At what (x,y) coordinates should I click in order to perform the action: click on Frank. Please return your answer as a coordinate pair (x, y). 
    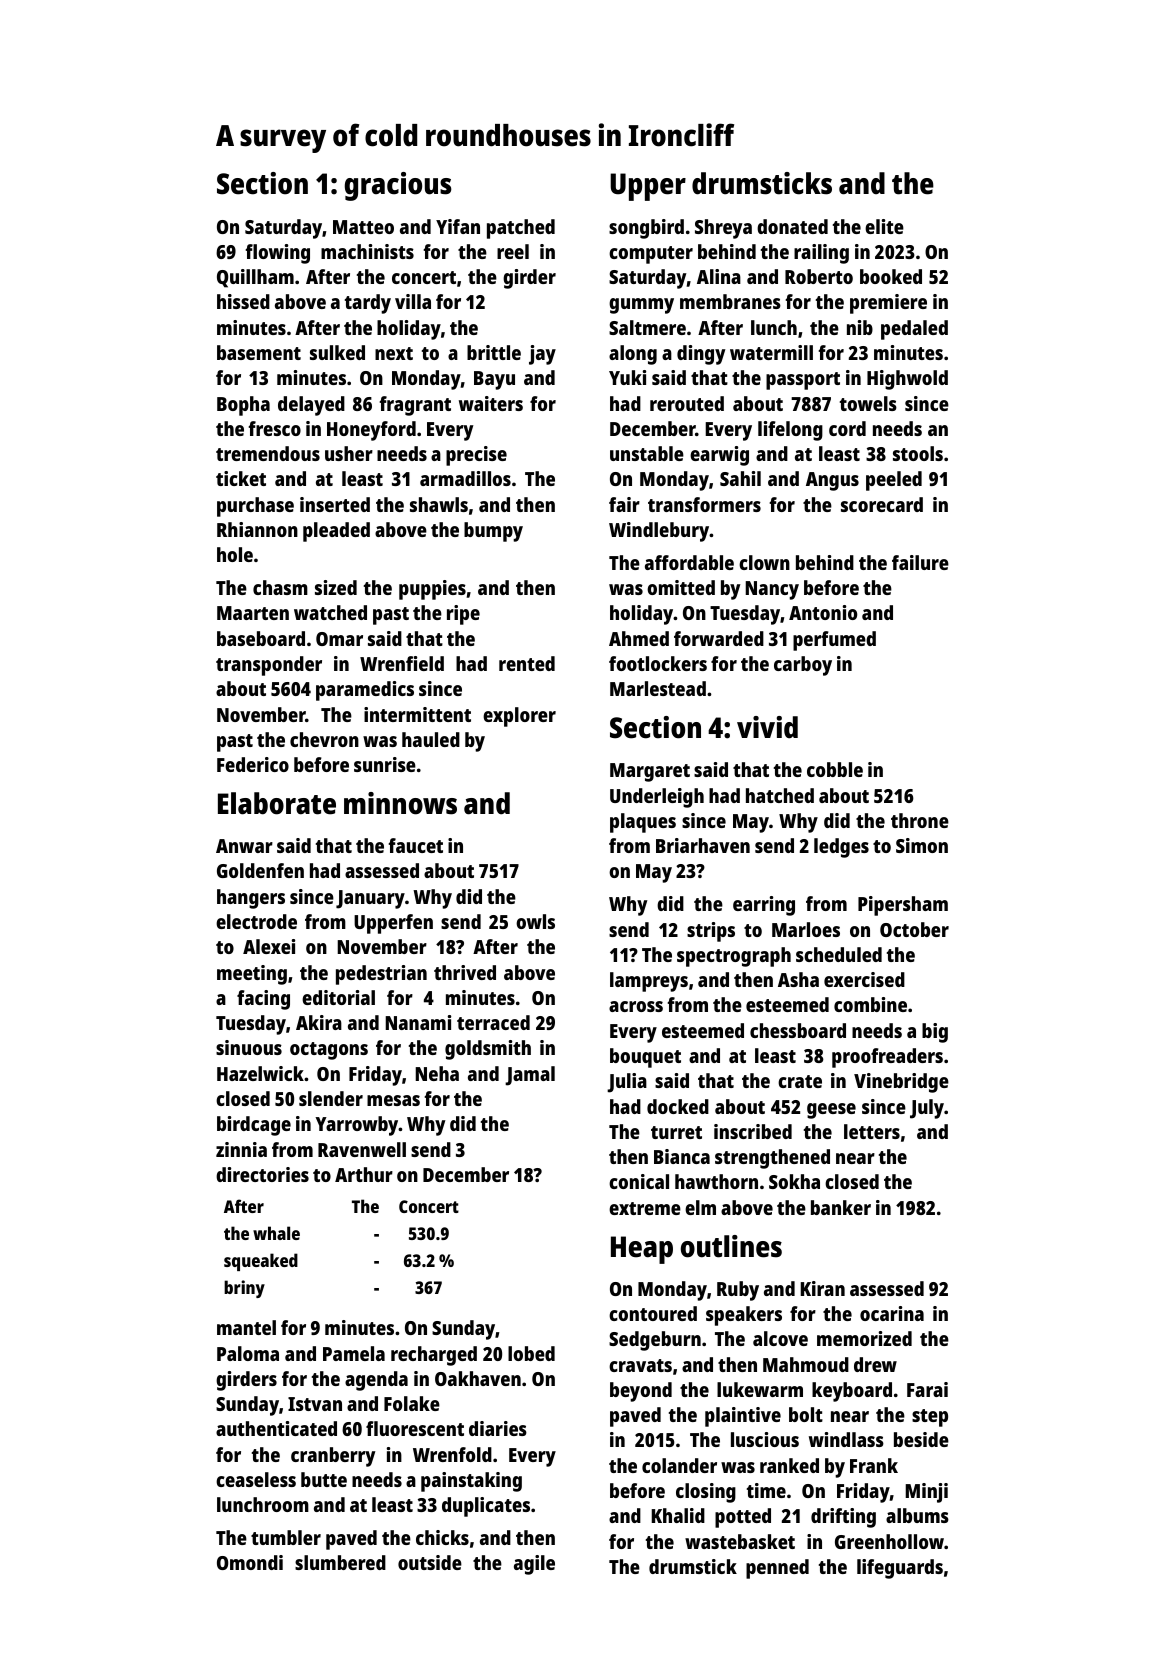
    Looking at the image, I should click on (874, 1465).
